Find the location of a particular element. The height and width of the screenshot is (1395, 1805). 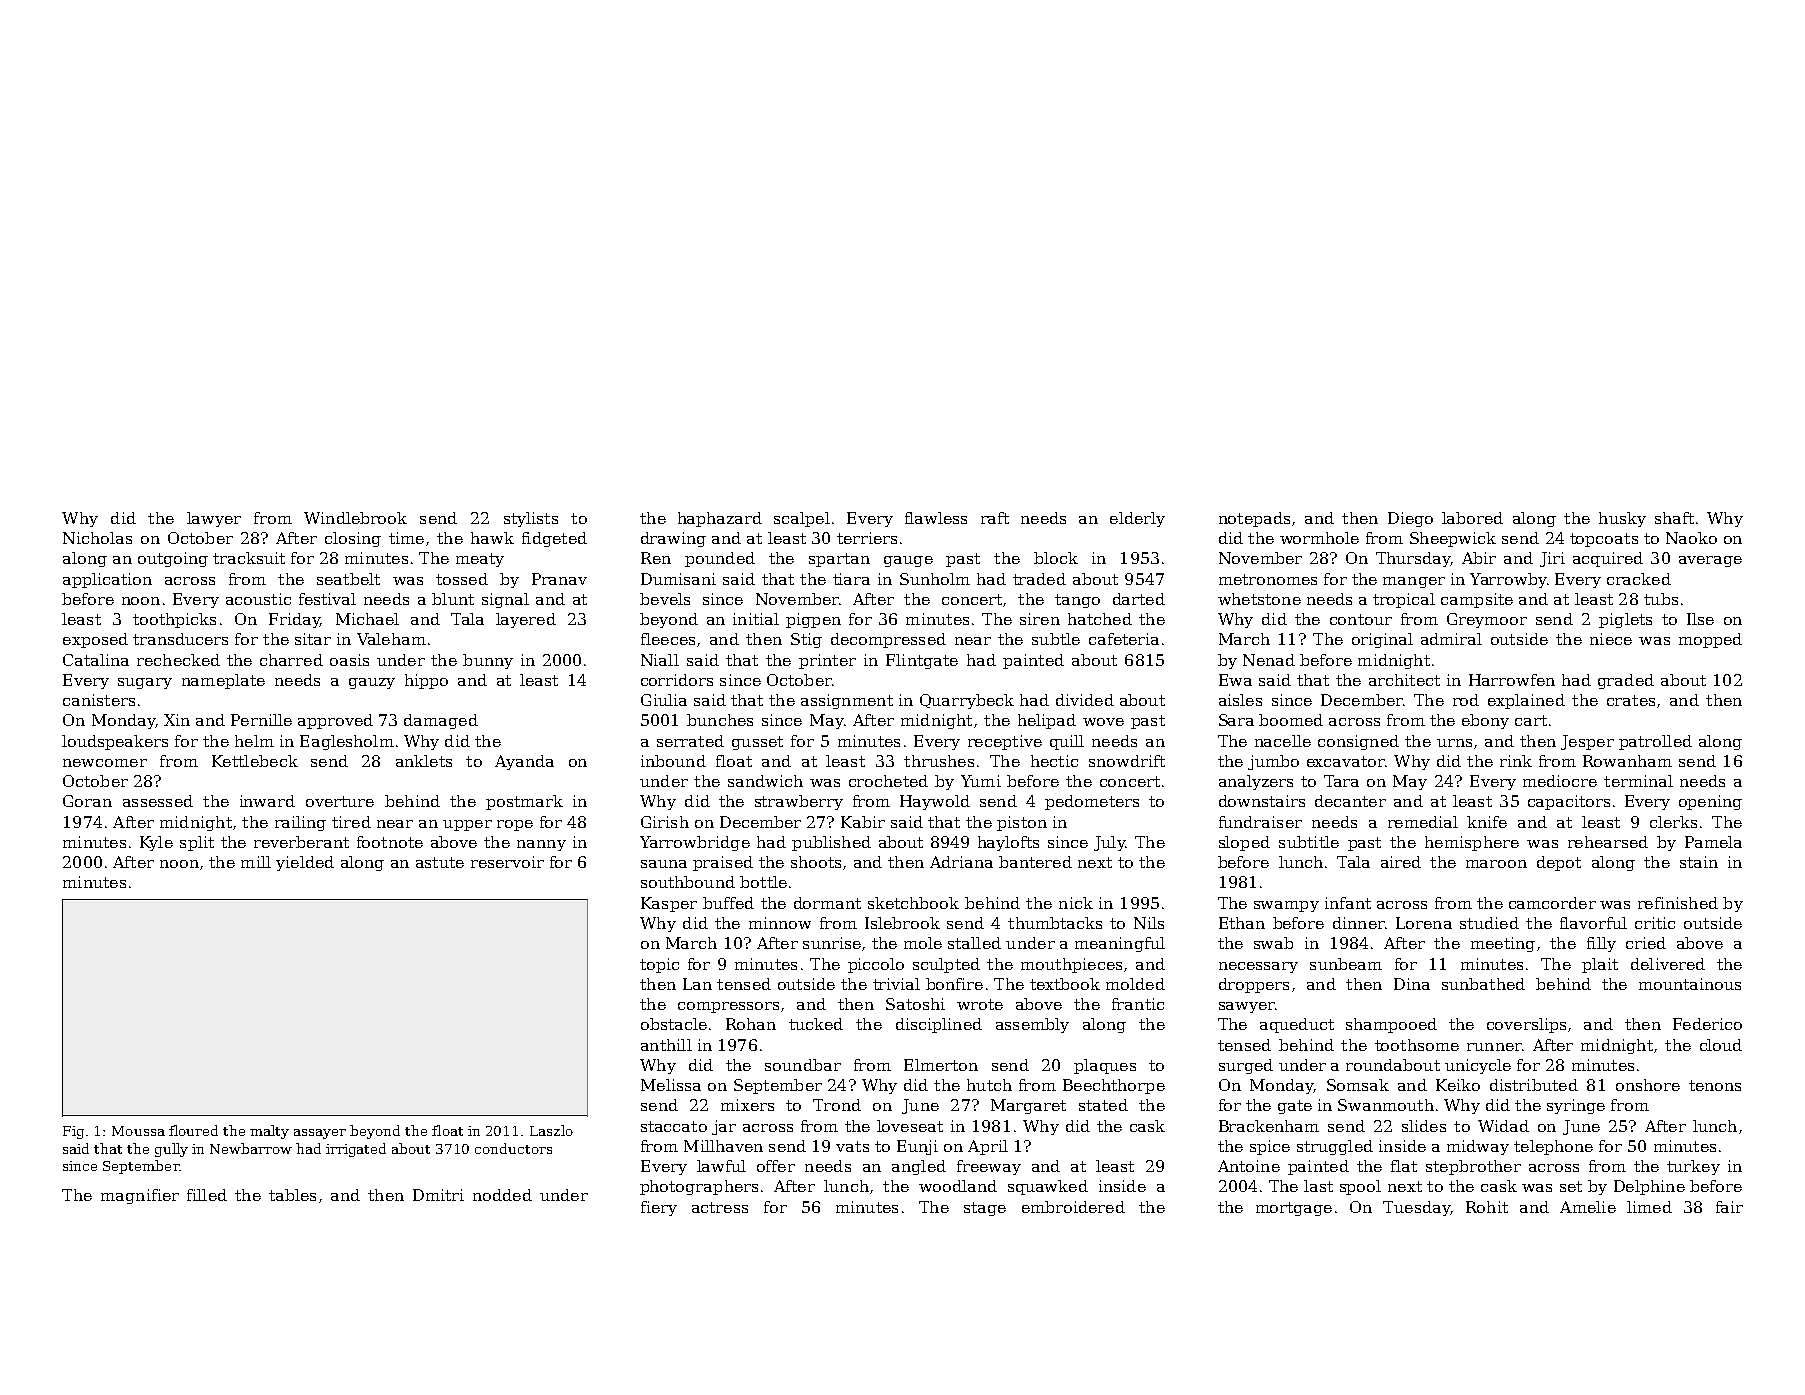

fiery is located at coordinates (659, 1208).
